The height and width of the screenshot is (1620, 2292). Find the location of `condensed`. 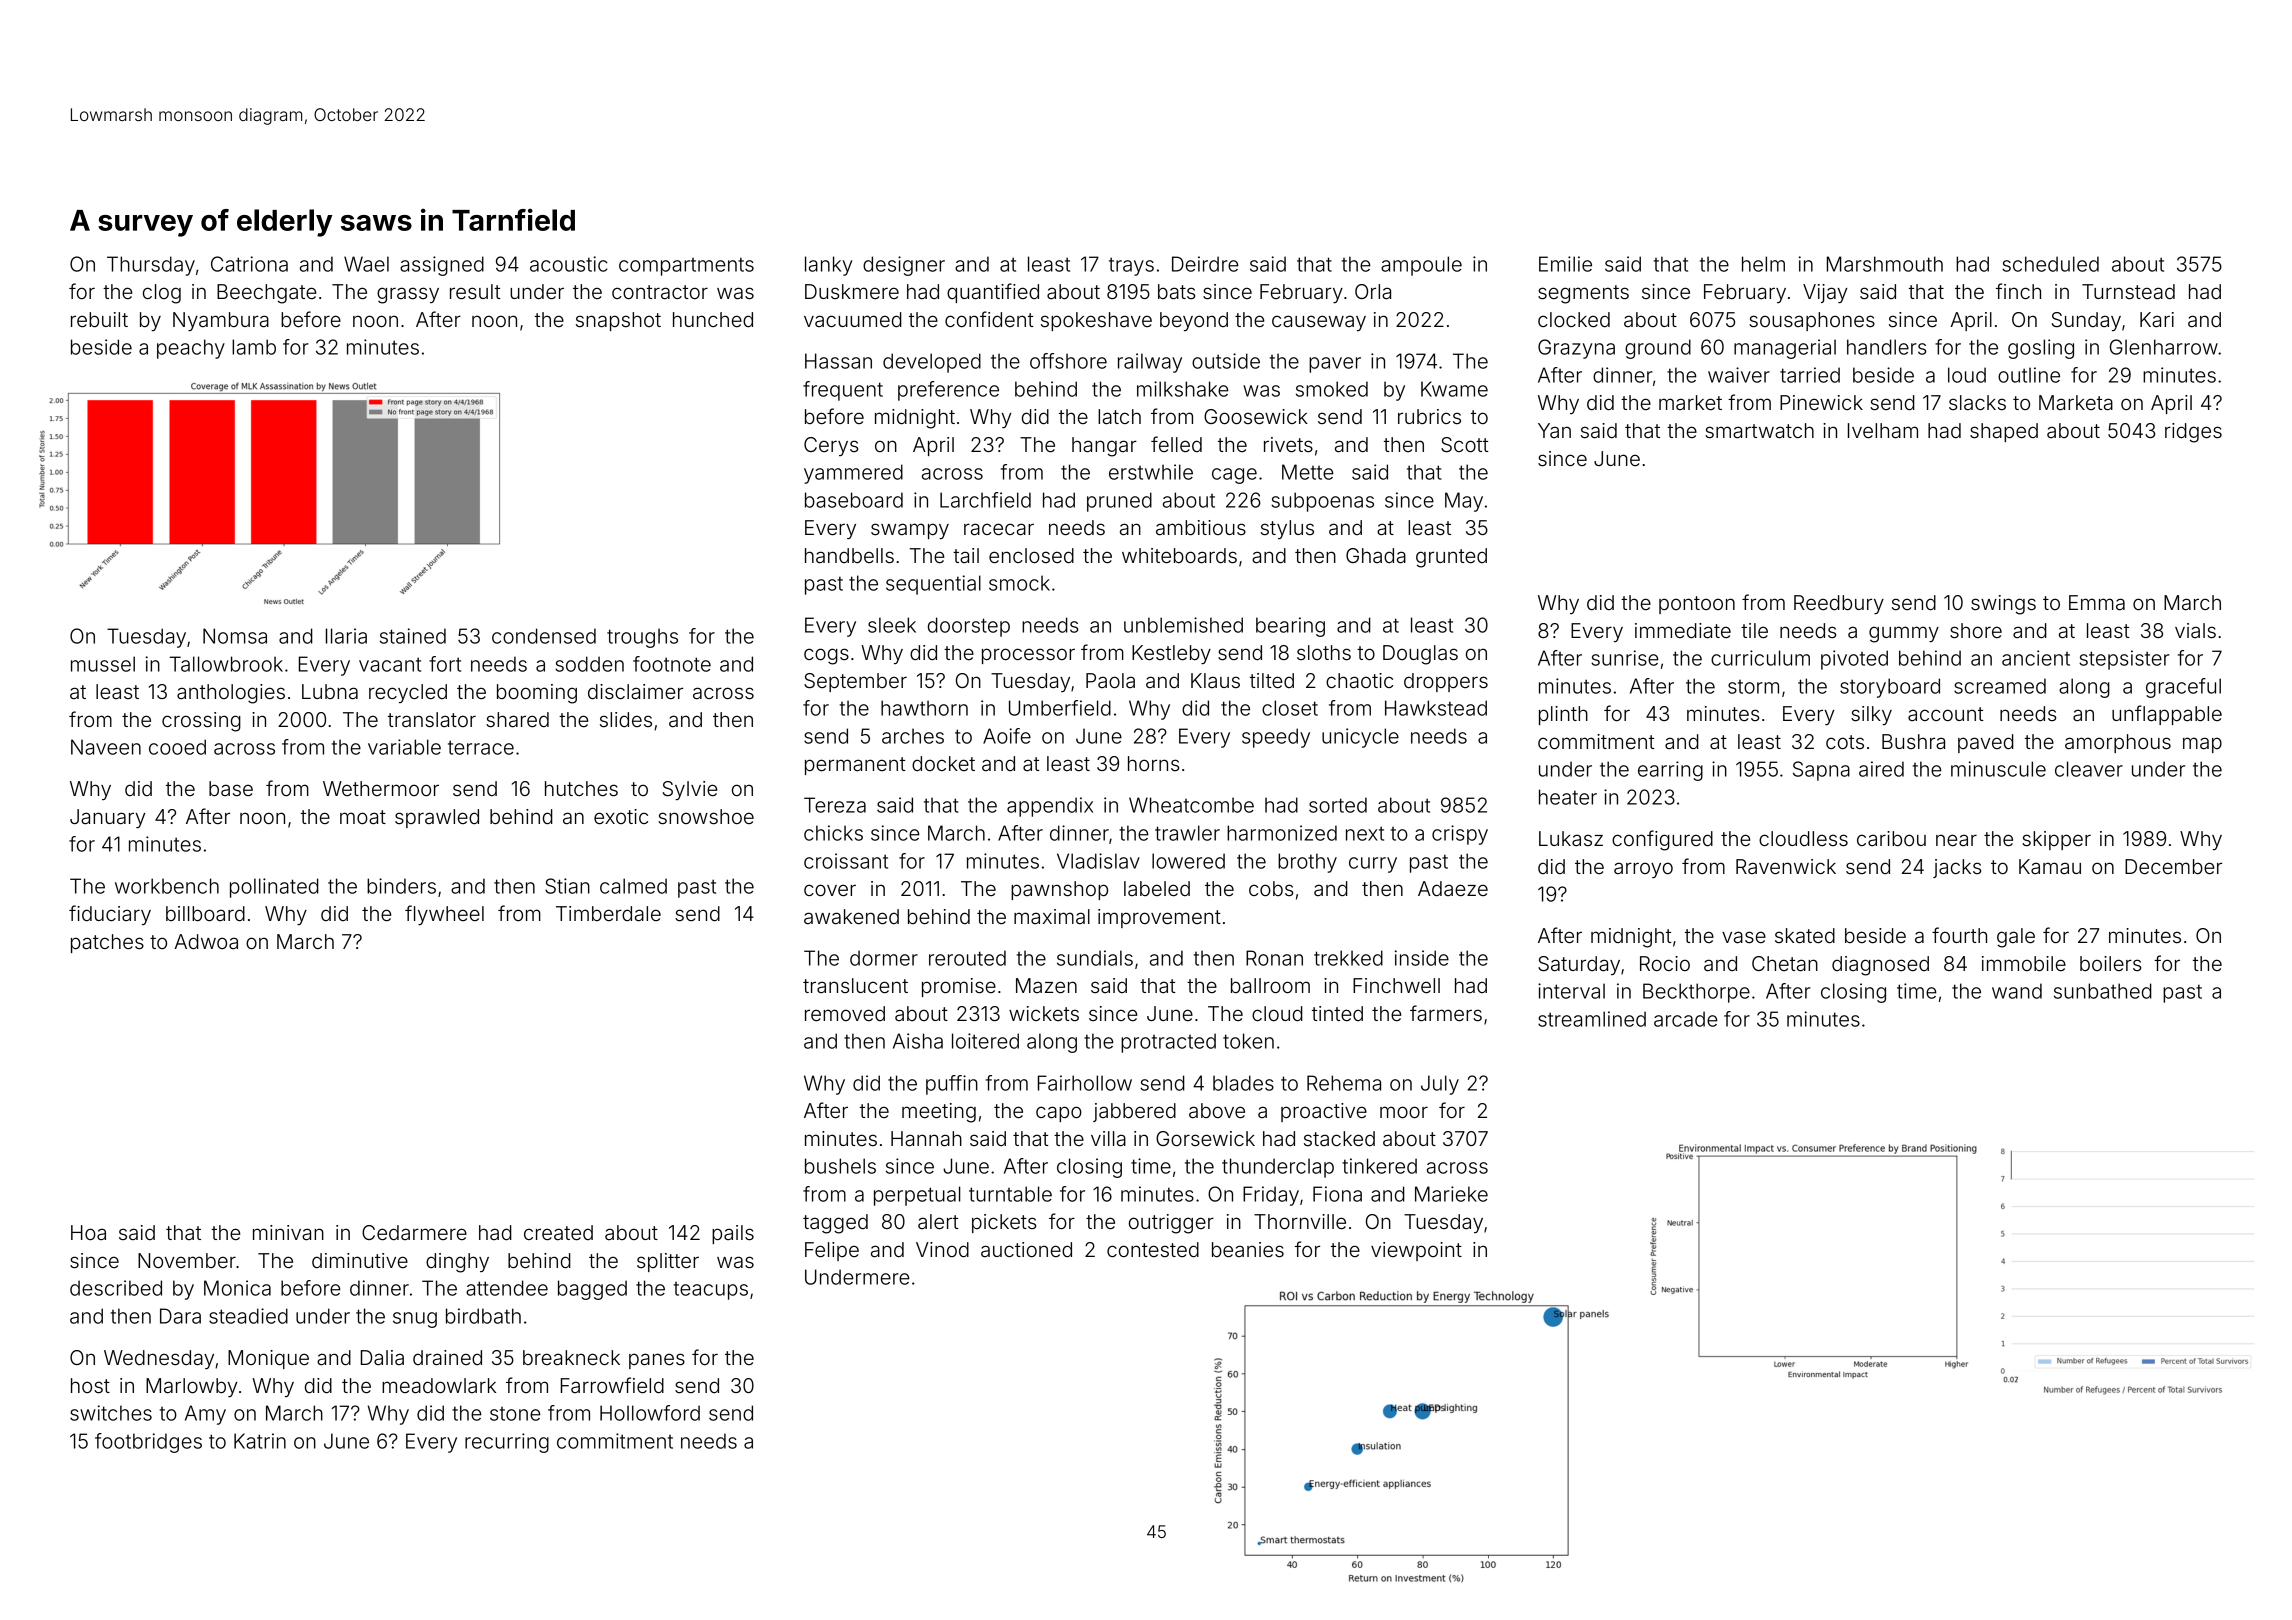

condensed is located at coordinates (544, 636).
